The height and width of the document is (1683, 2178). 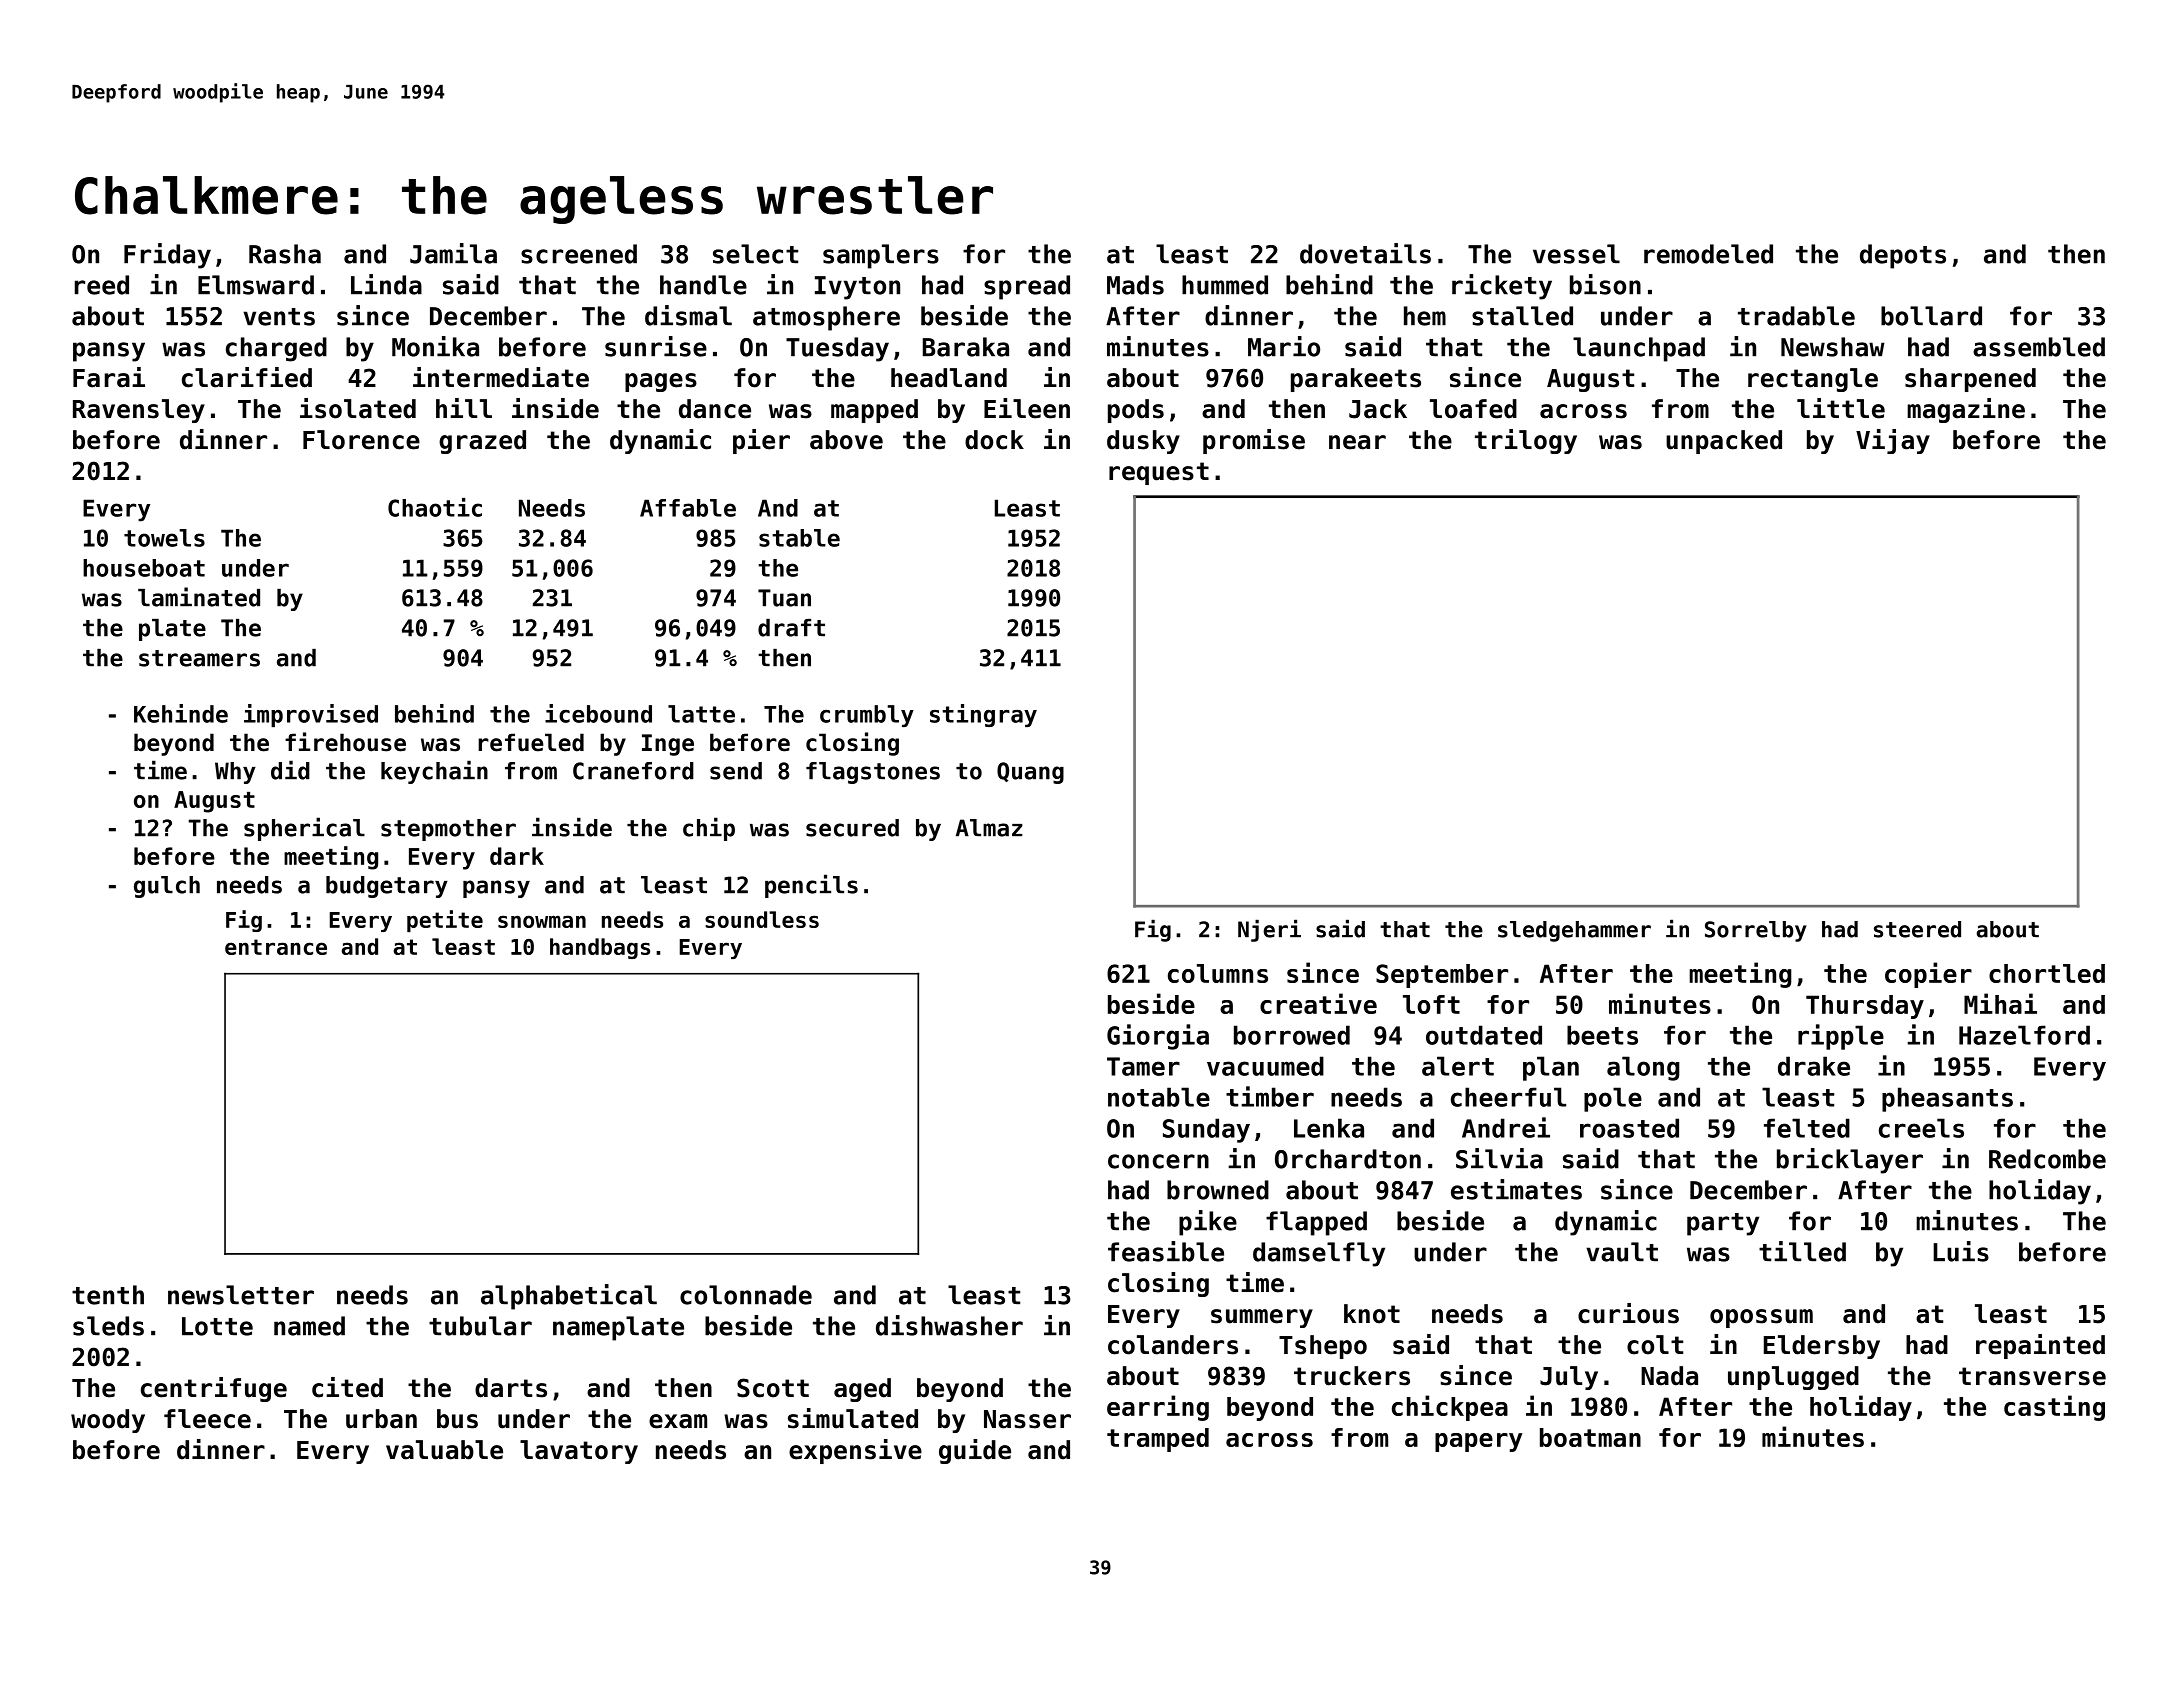 I want to click on dovetails, so click(x=1365, y=253).
